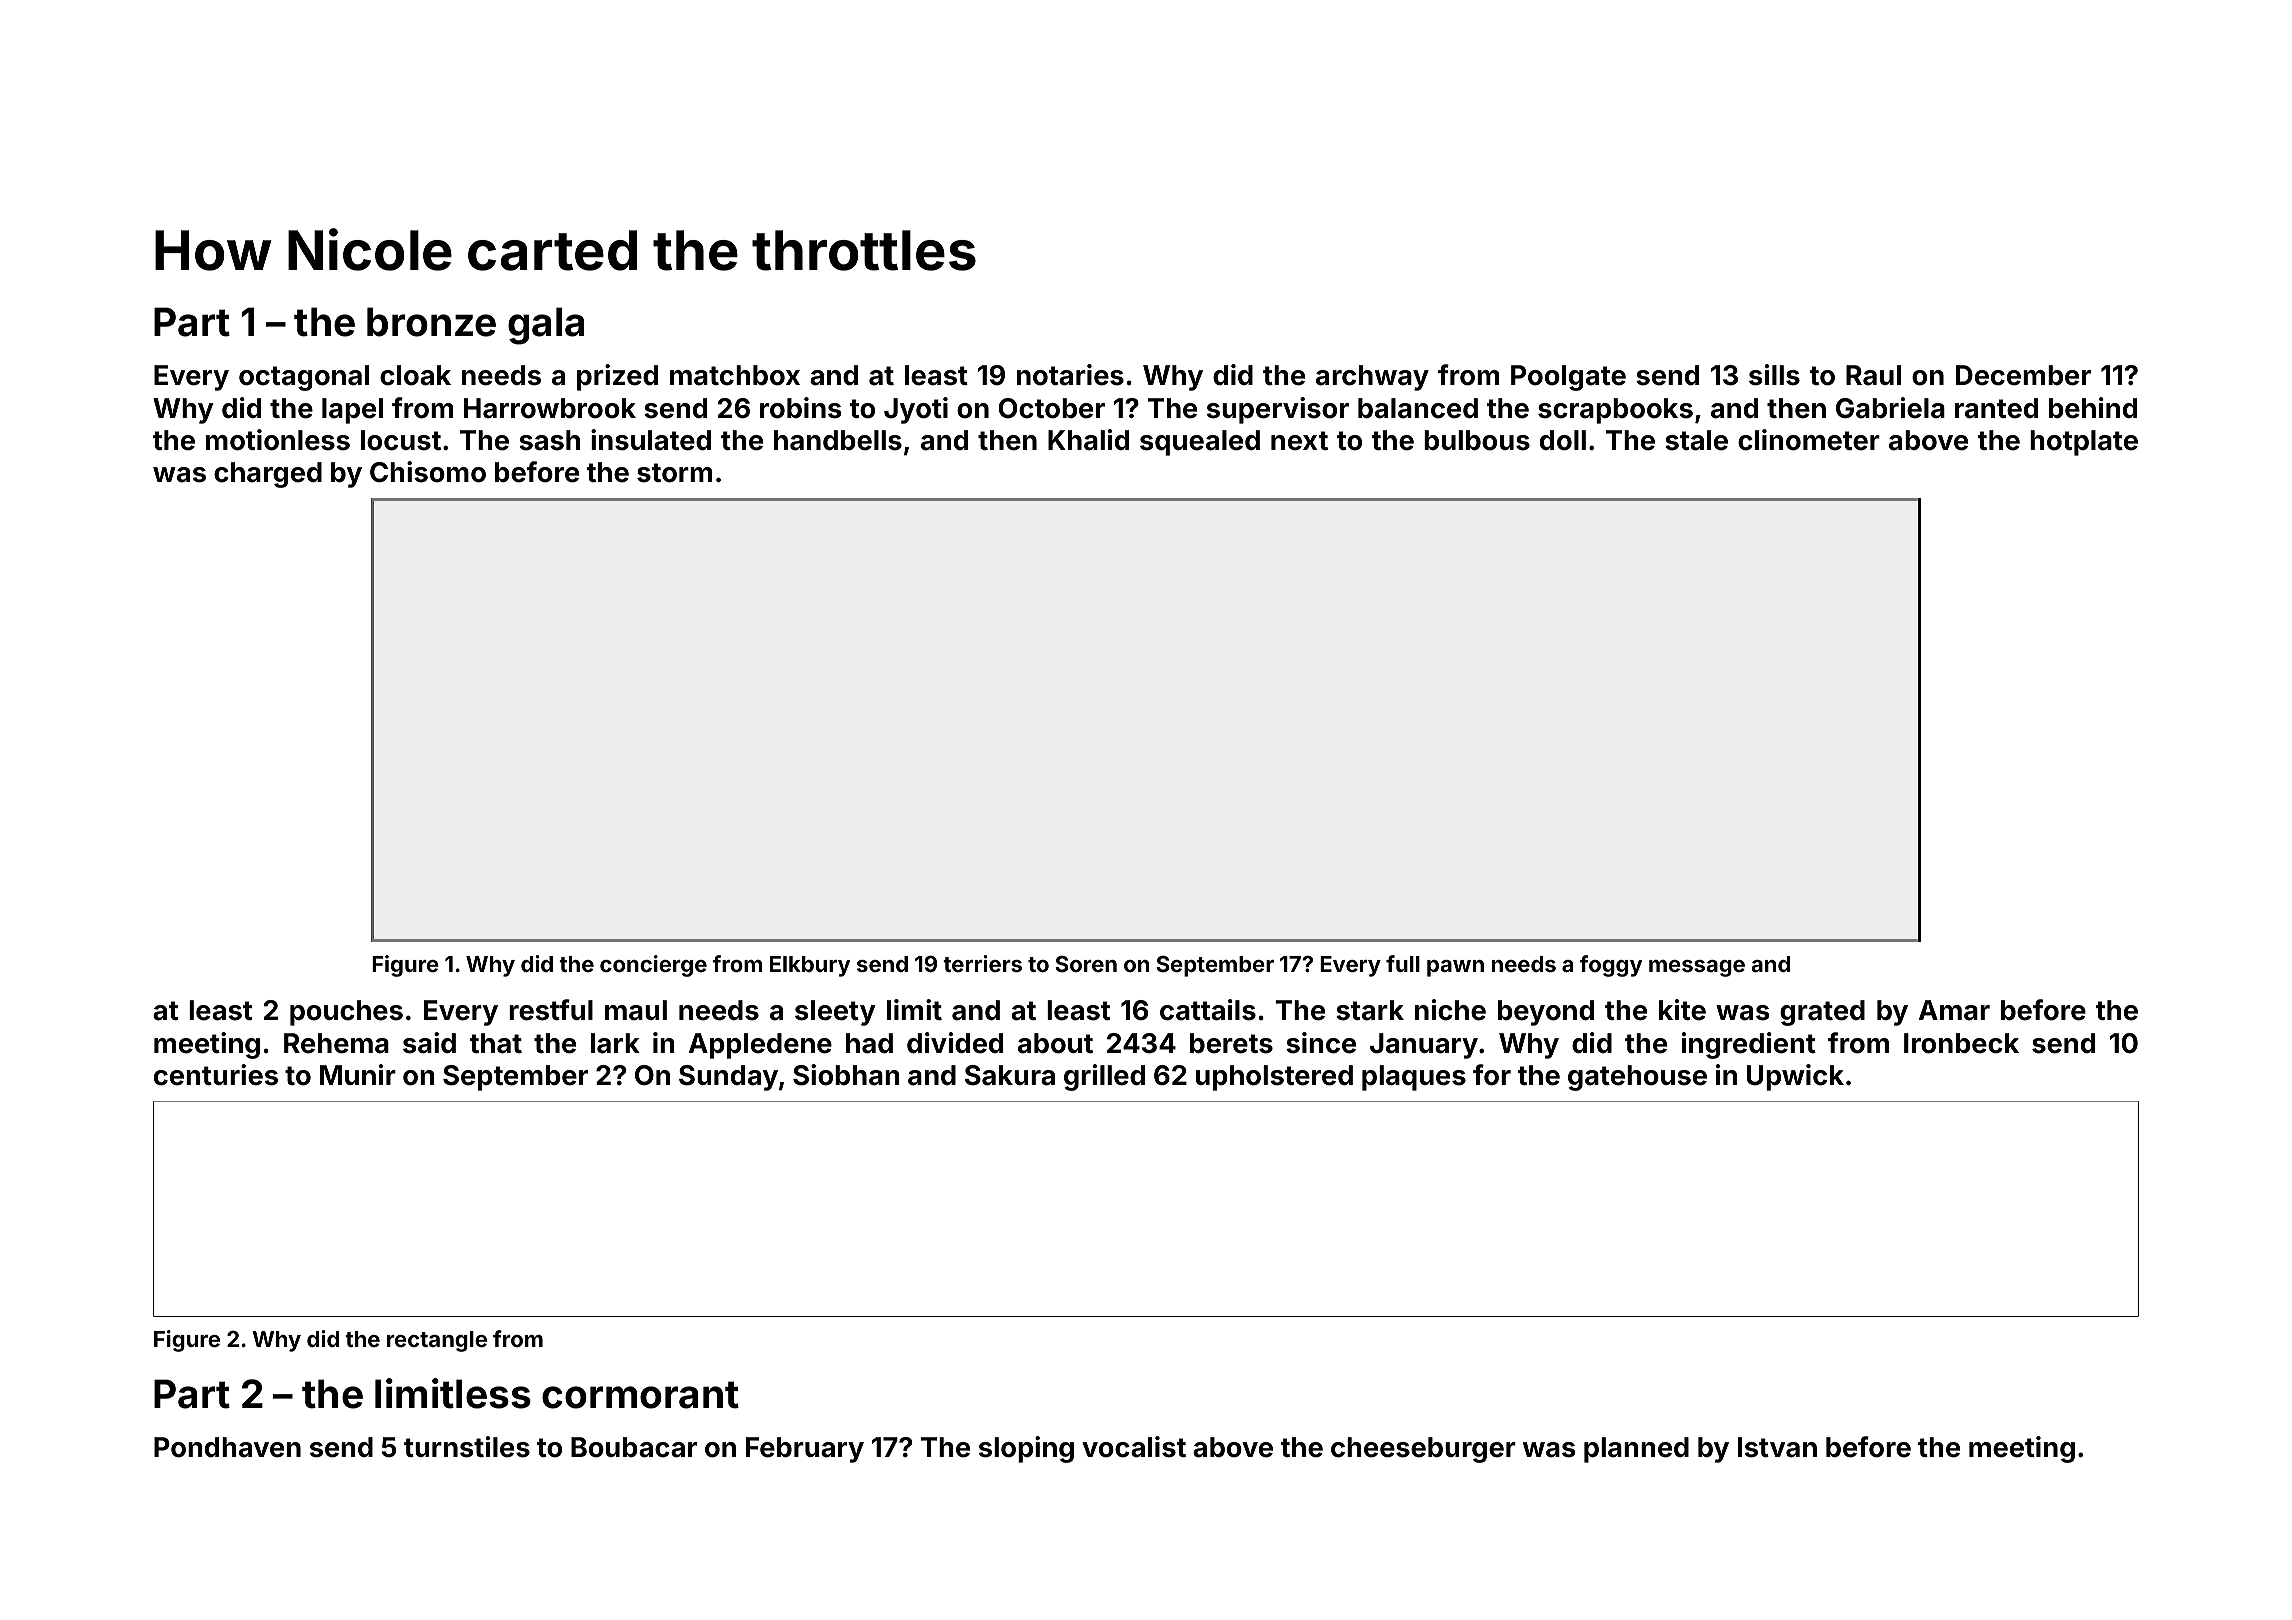 The height and width of the screenshot is (1620, 2292). What do you see at coordinates (1423, 1450) in the screenshot?
I see `cheeseburger` at bounding box center [1423, 1450].
